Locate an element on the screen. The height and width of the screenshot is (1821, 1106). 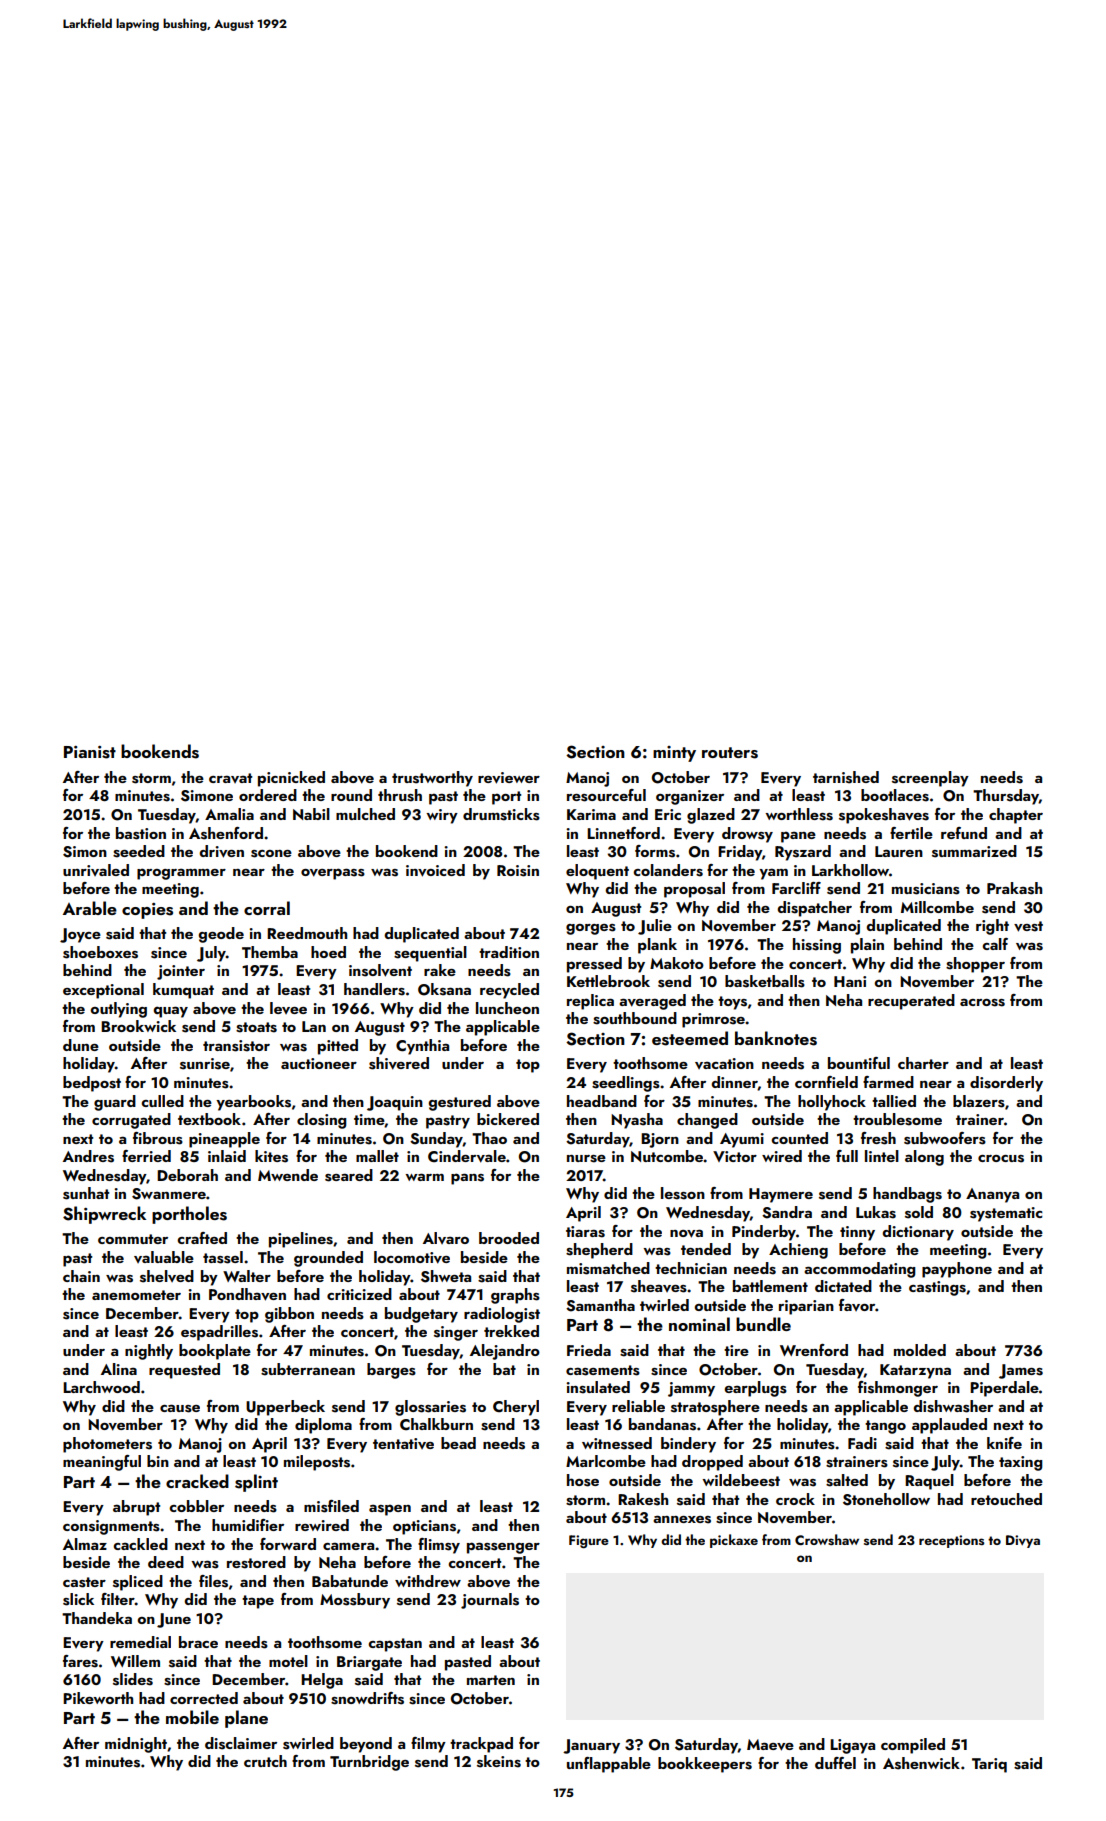
esteemed is located at coordinates (690, 1038).
